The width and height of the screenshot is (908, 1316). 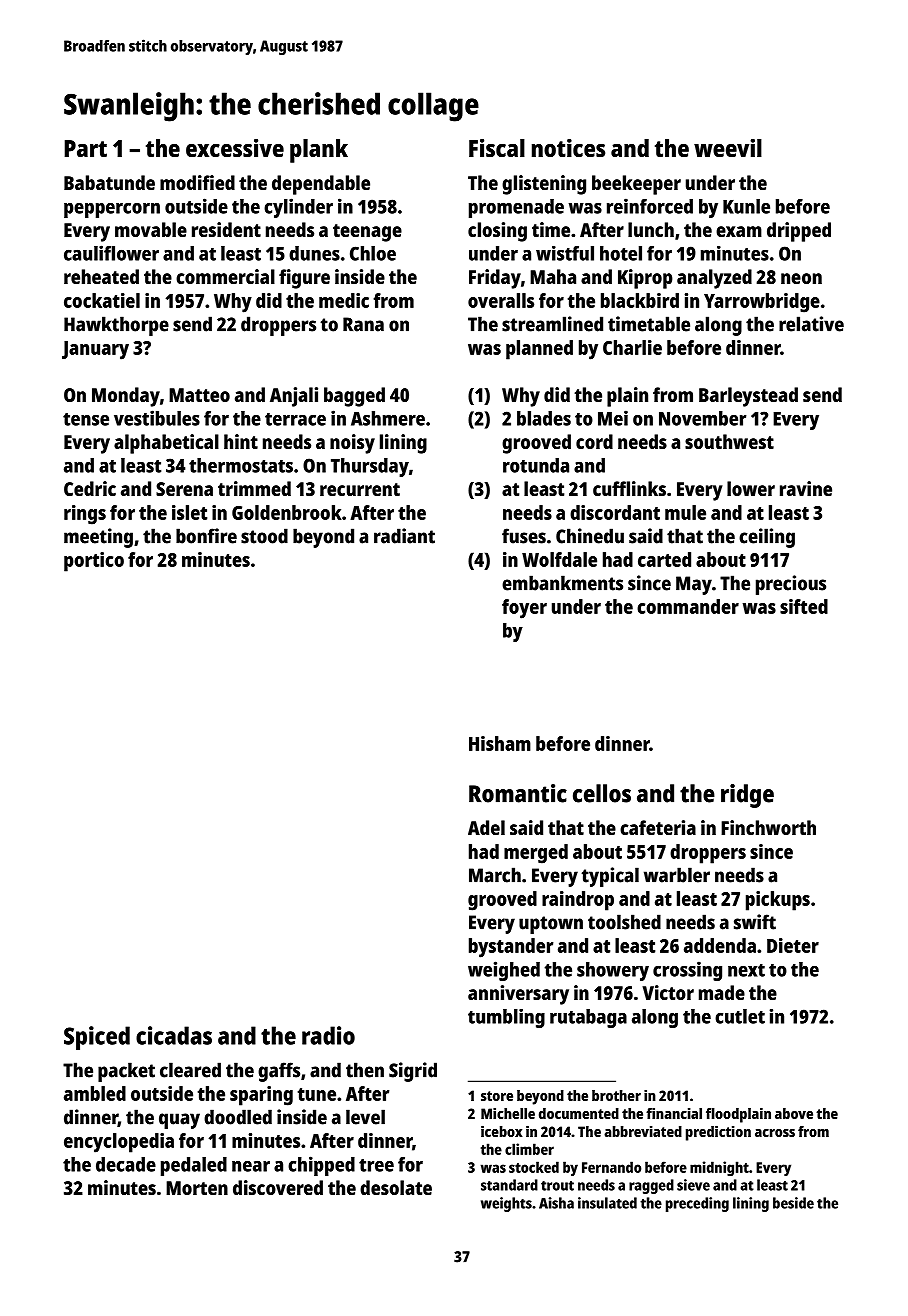 I want to click on southwest, so click(x=729, y=441).
